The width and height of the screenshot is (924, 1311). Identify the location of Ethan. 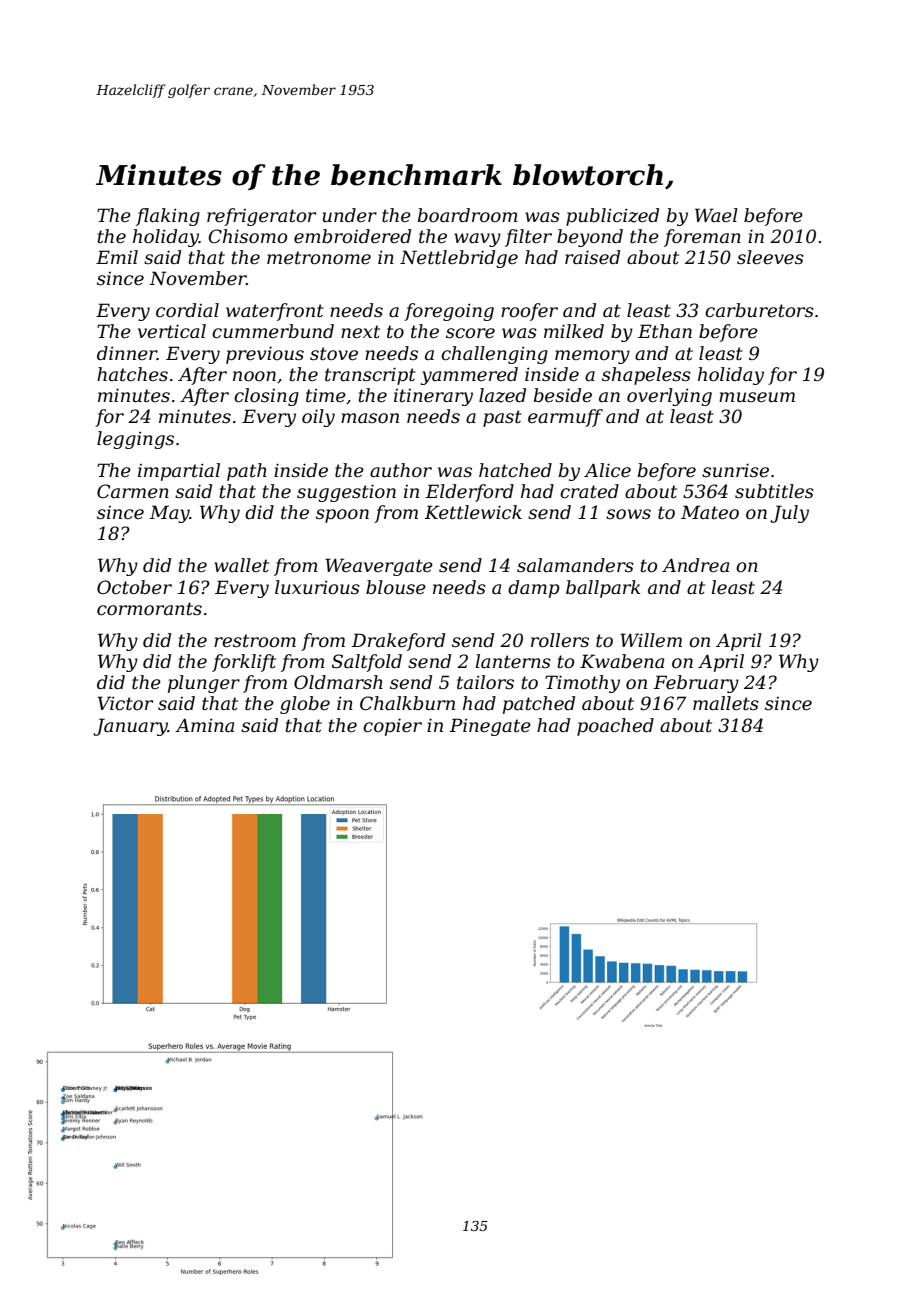
(665, 331).
